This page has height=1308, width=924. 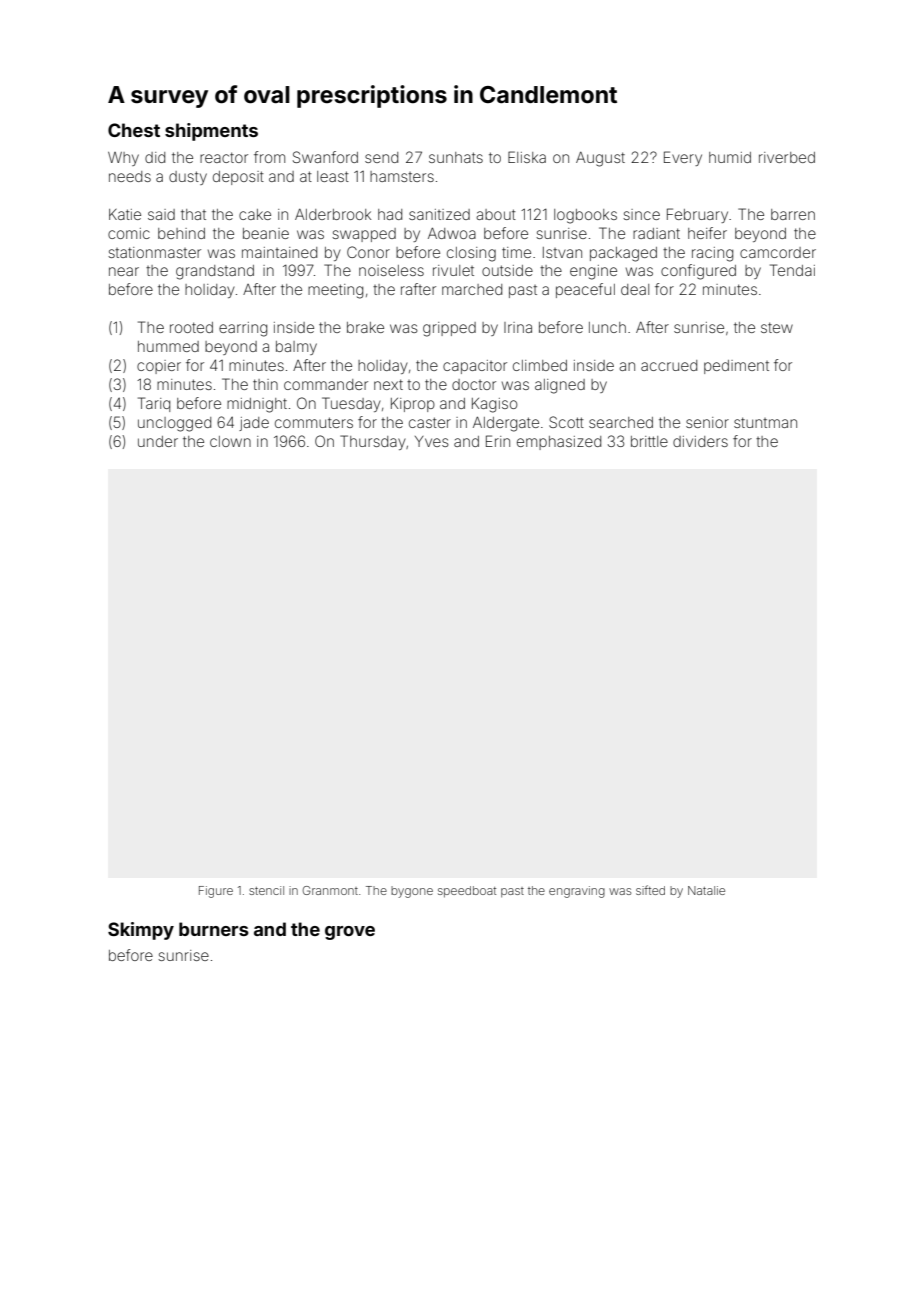 I want to click on Yves, so click(x=432, y=441).
